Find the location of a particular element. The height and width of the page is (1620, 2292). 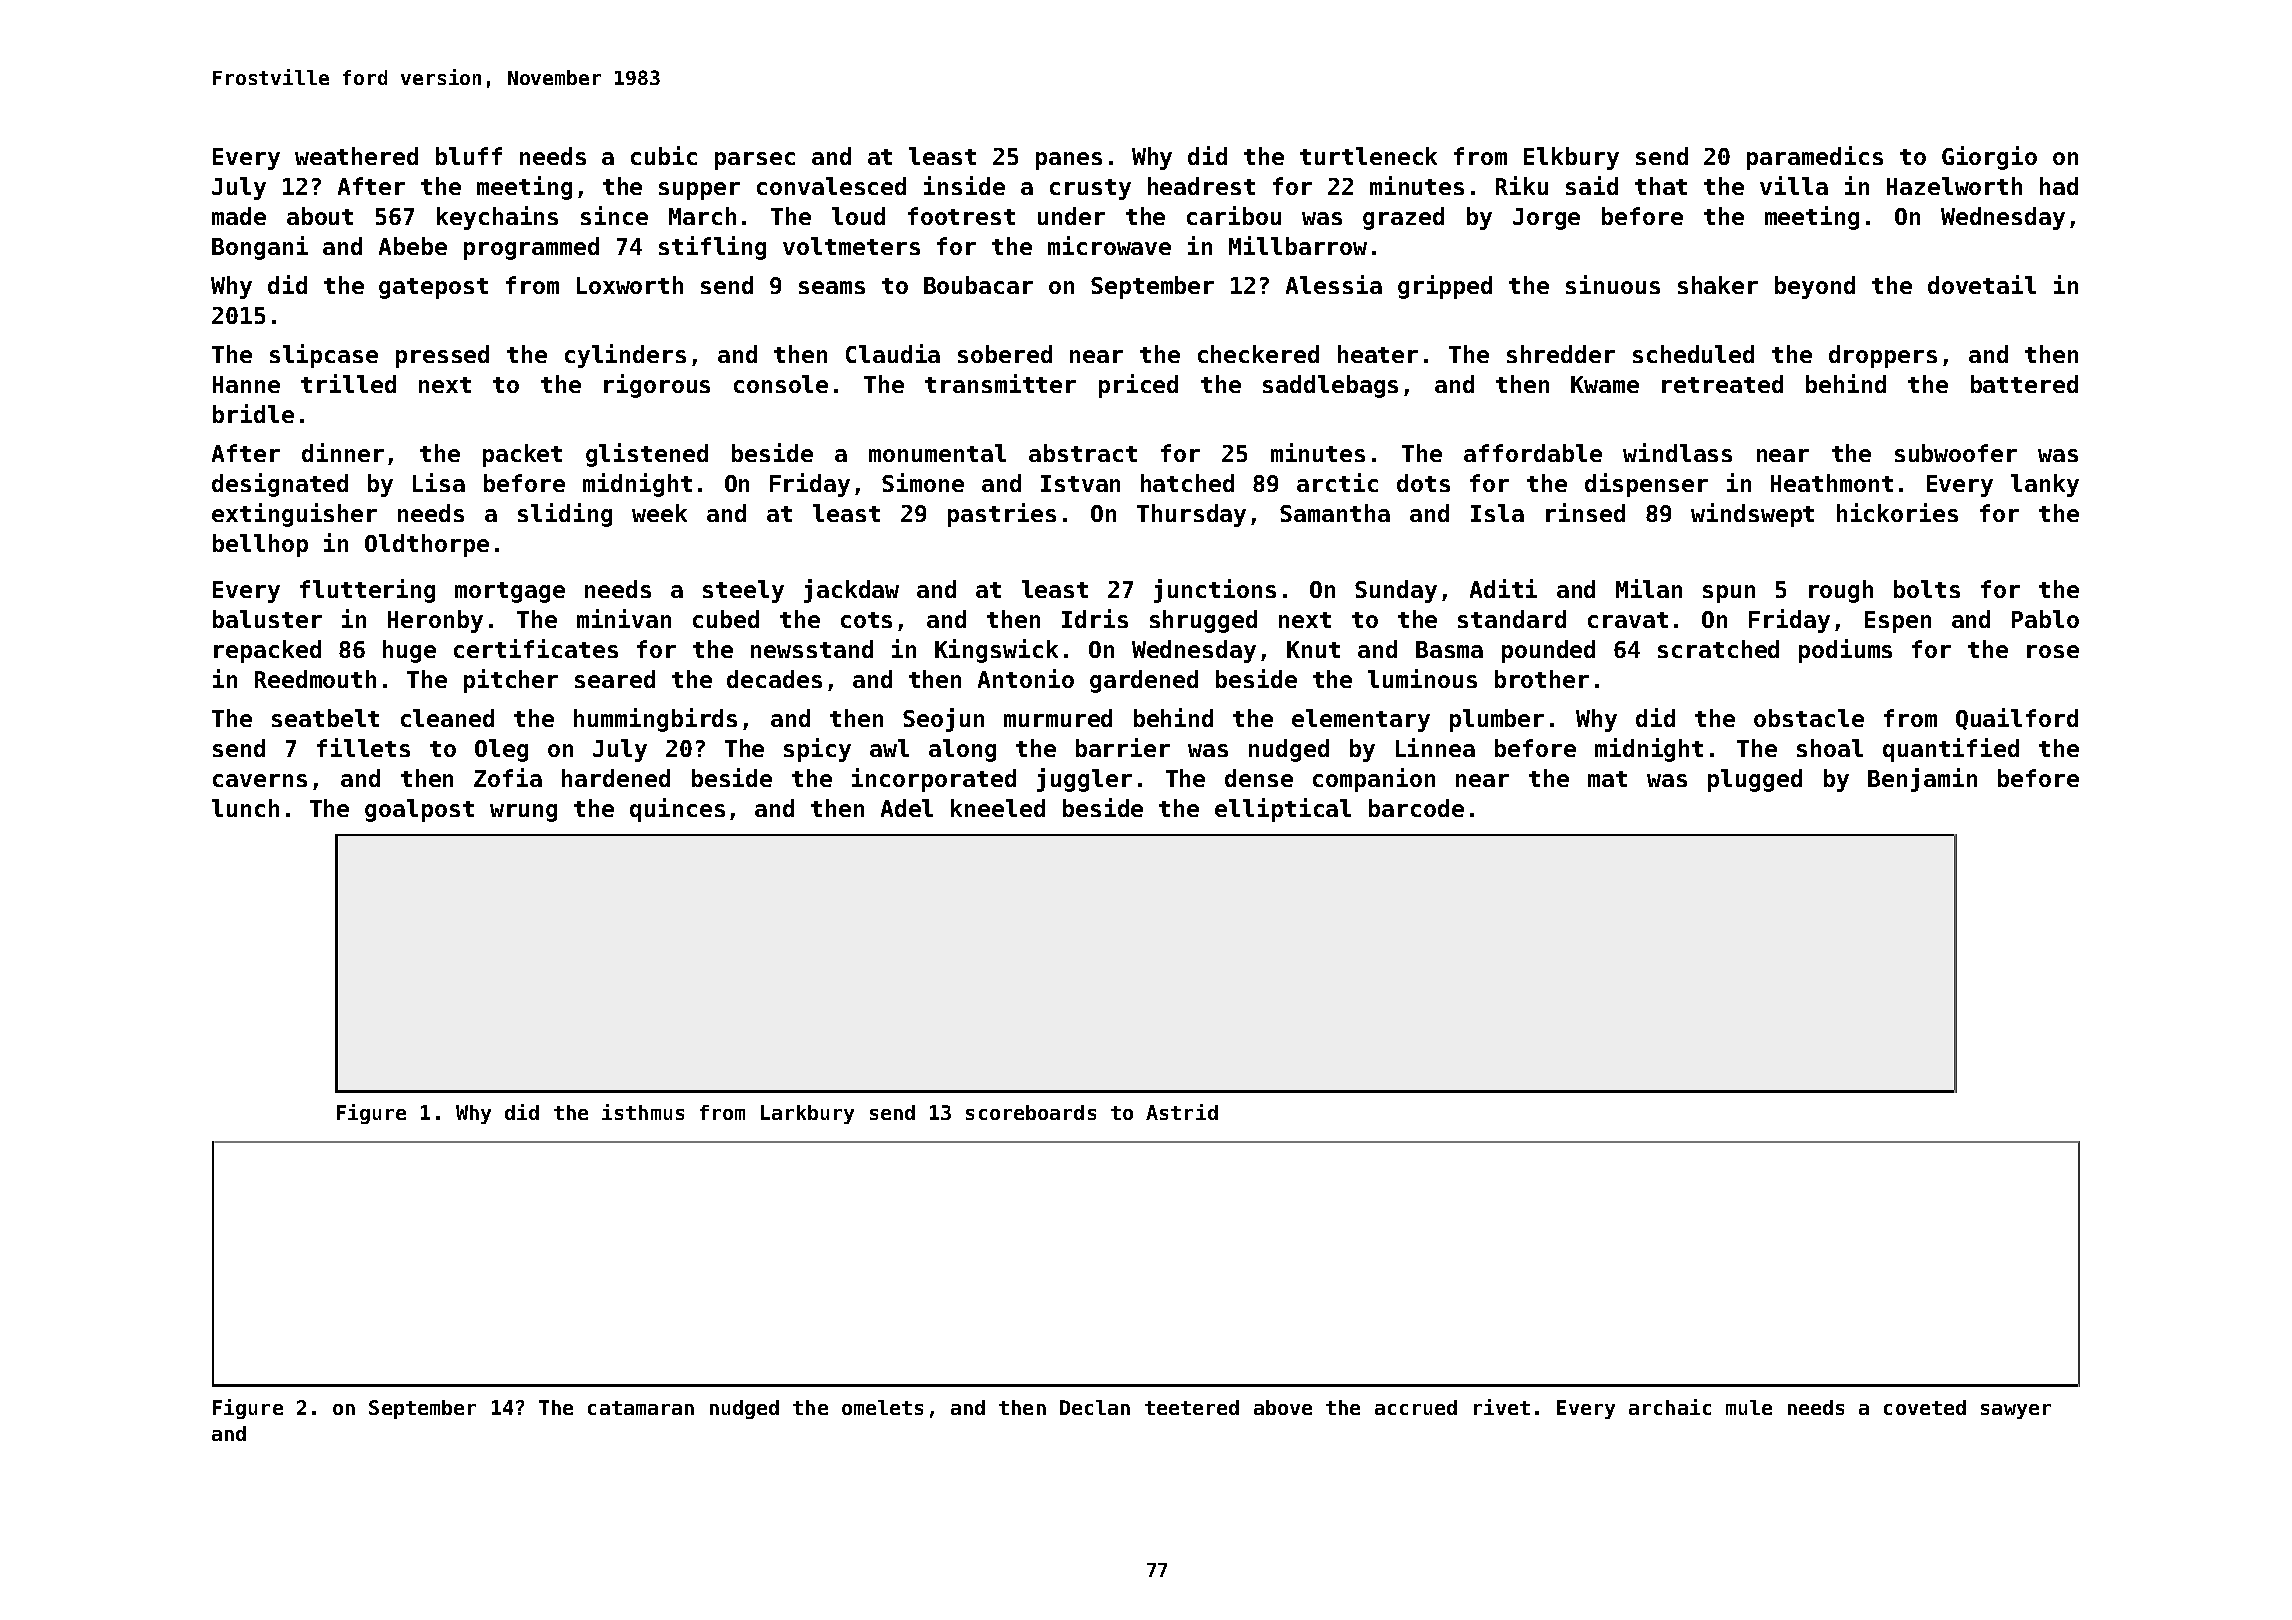

elliptical is located at coordinates (1283, 810).
